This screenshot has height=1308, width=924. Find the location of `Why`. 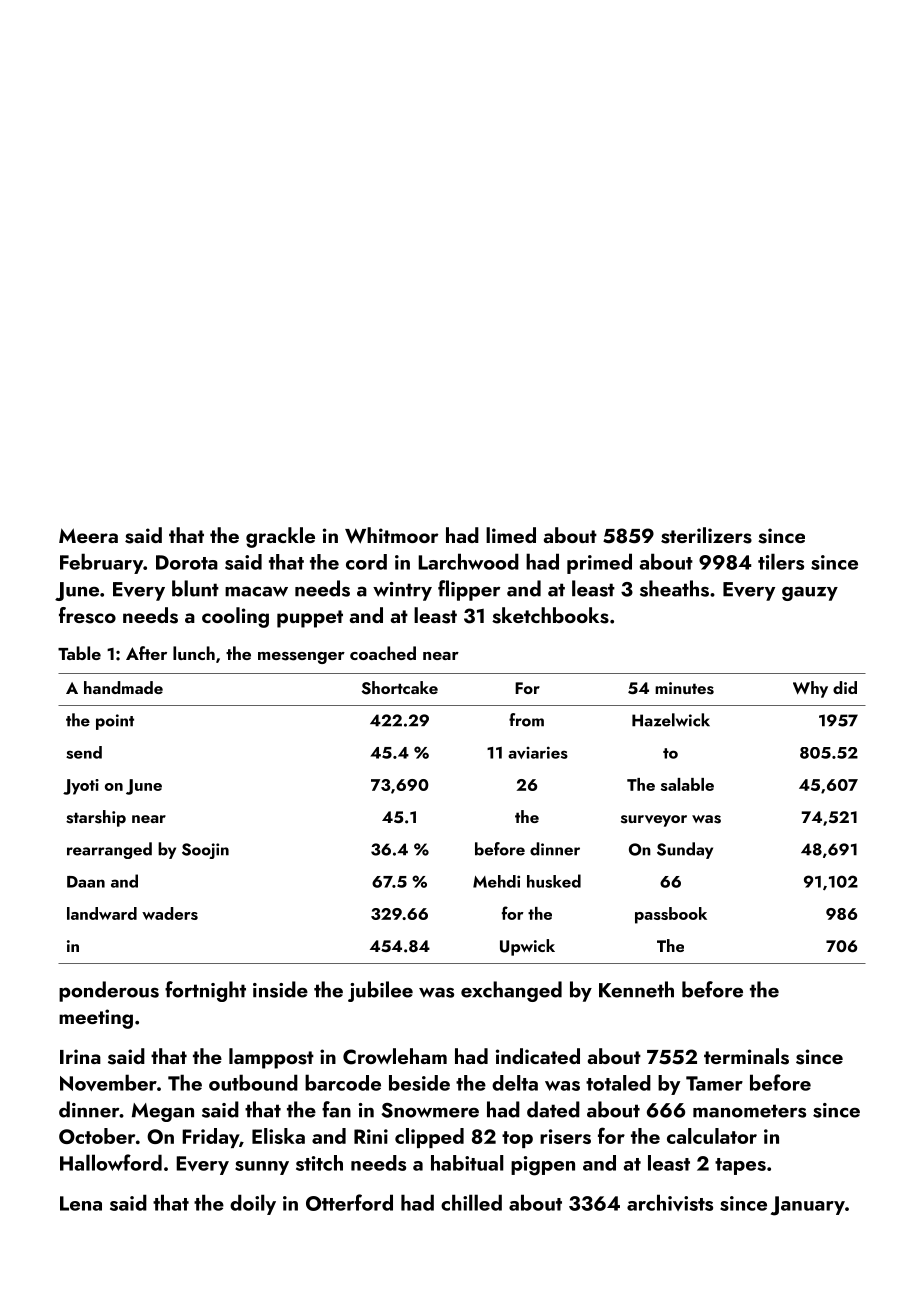

Why is located at coordinates (810, 689).
